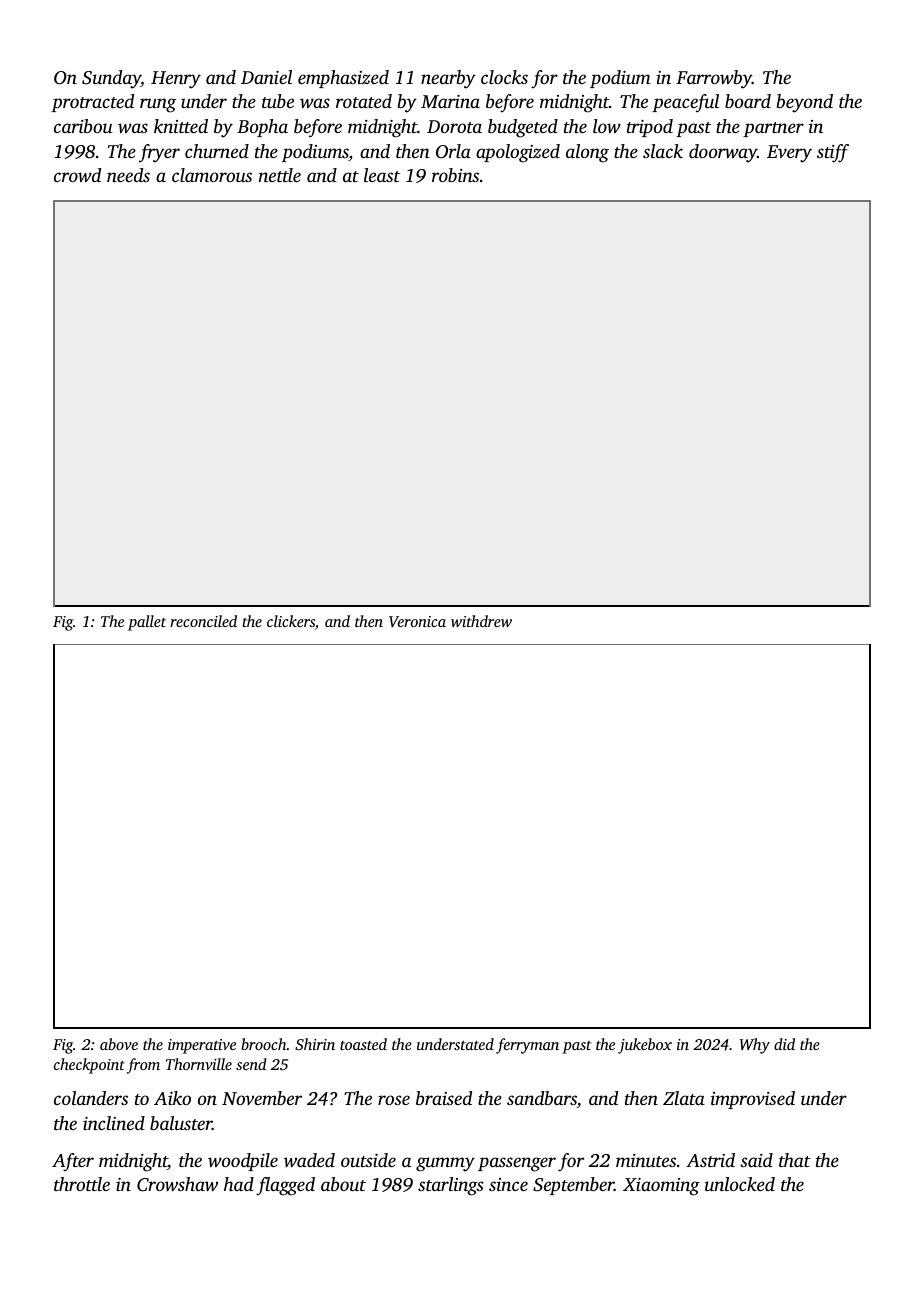  What do you see at coordinates (789, 154) in the page?
I see `Every` at bounding box center [789, 154].
